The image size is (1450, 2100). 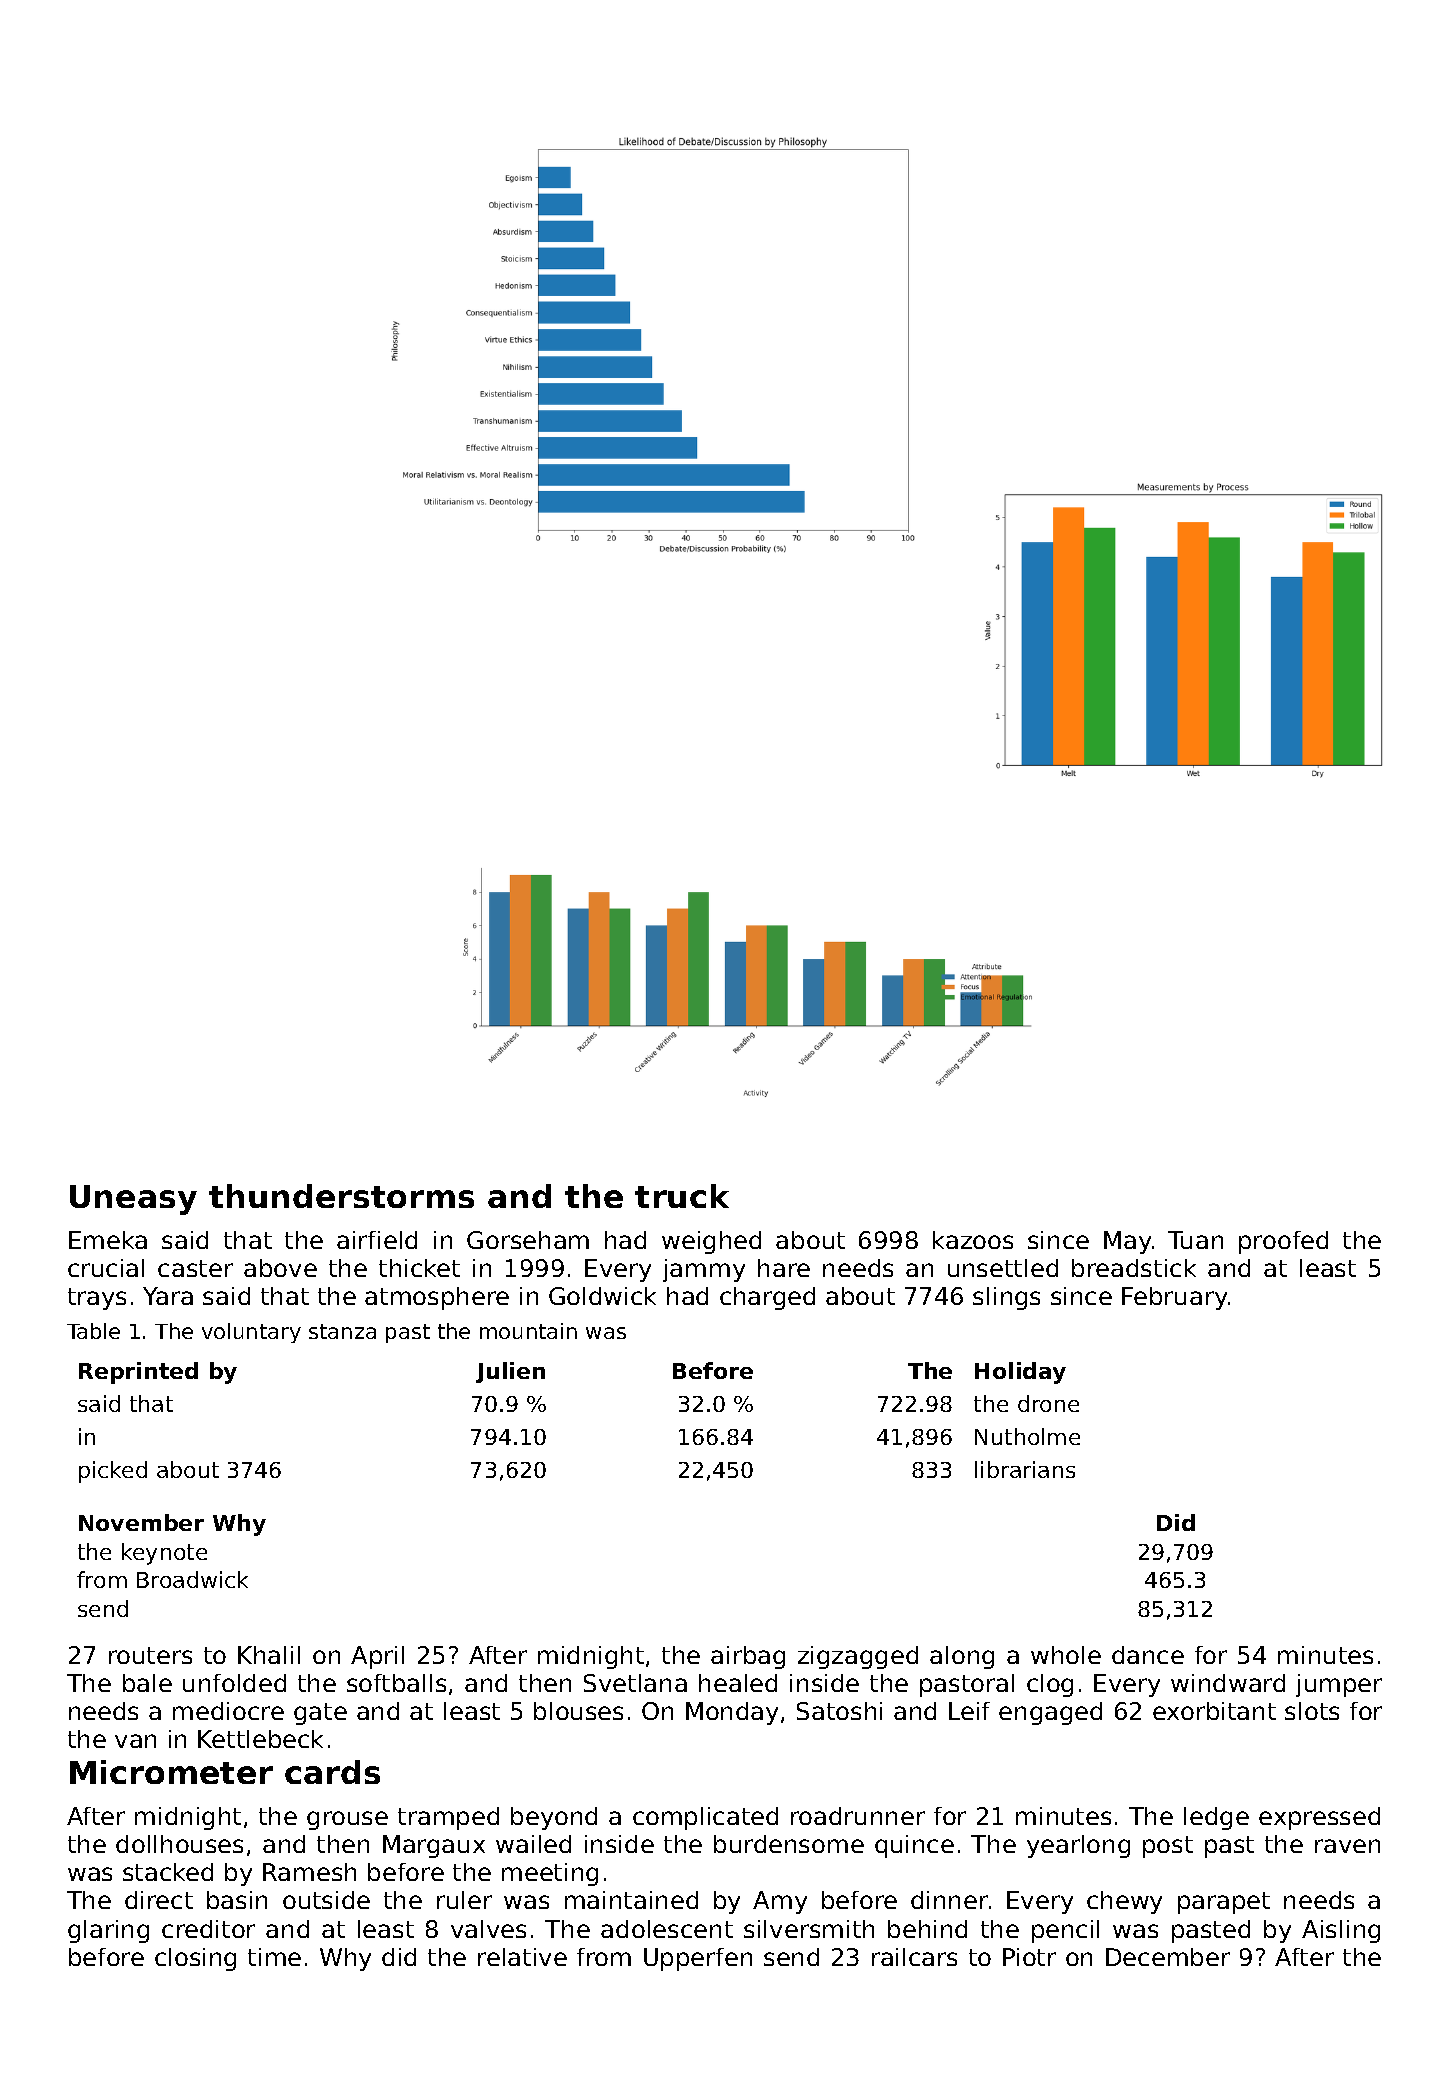 I want to click on roadrunner, so click(x=858, y=1816).
